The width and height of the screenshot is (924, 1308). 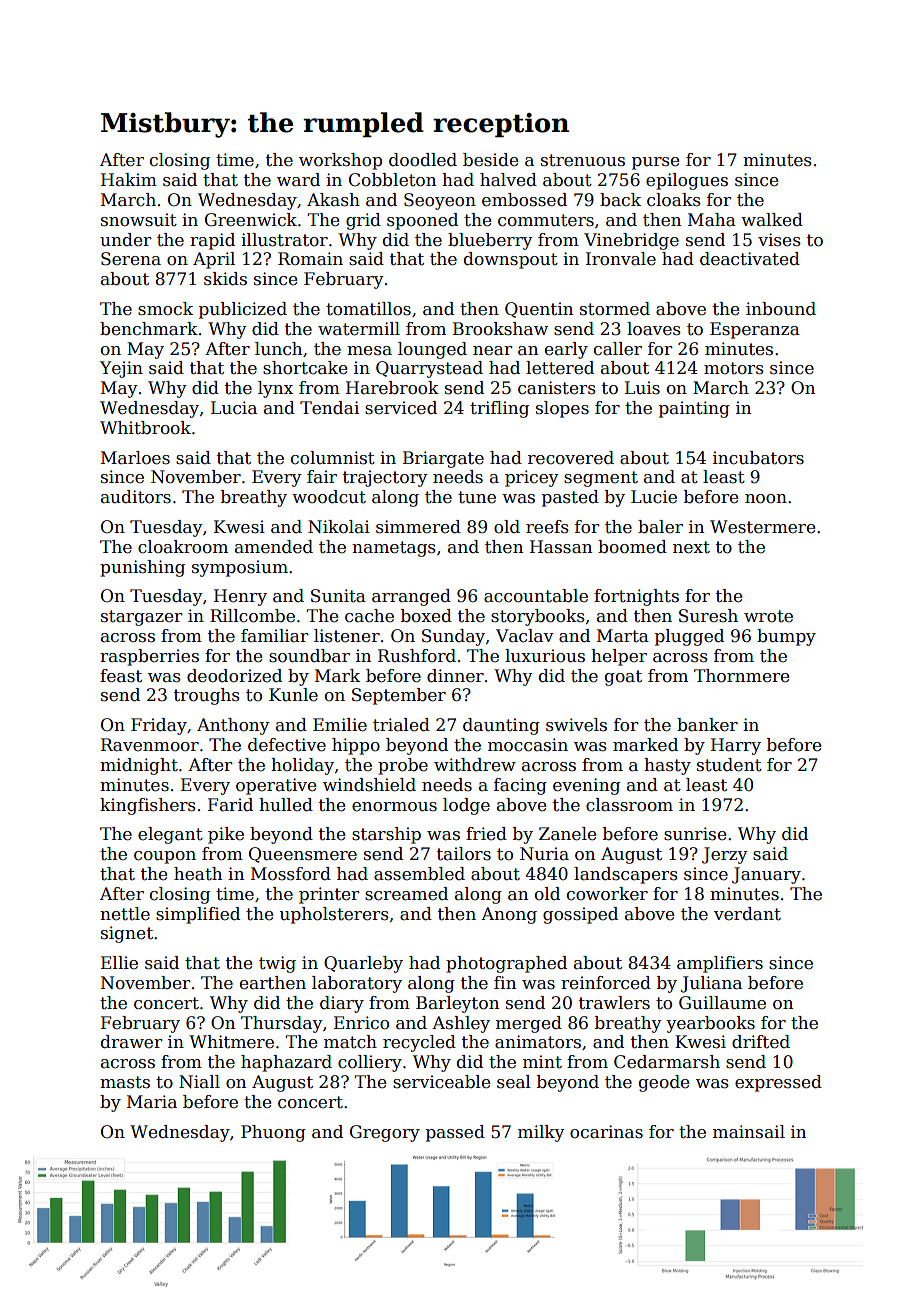 What do you see at coordinates (607, 894) in the screenshot?
I see `coworker` at bounding box center [607, 894].
